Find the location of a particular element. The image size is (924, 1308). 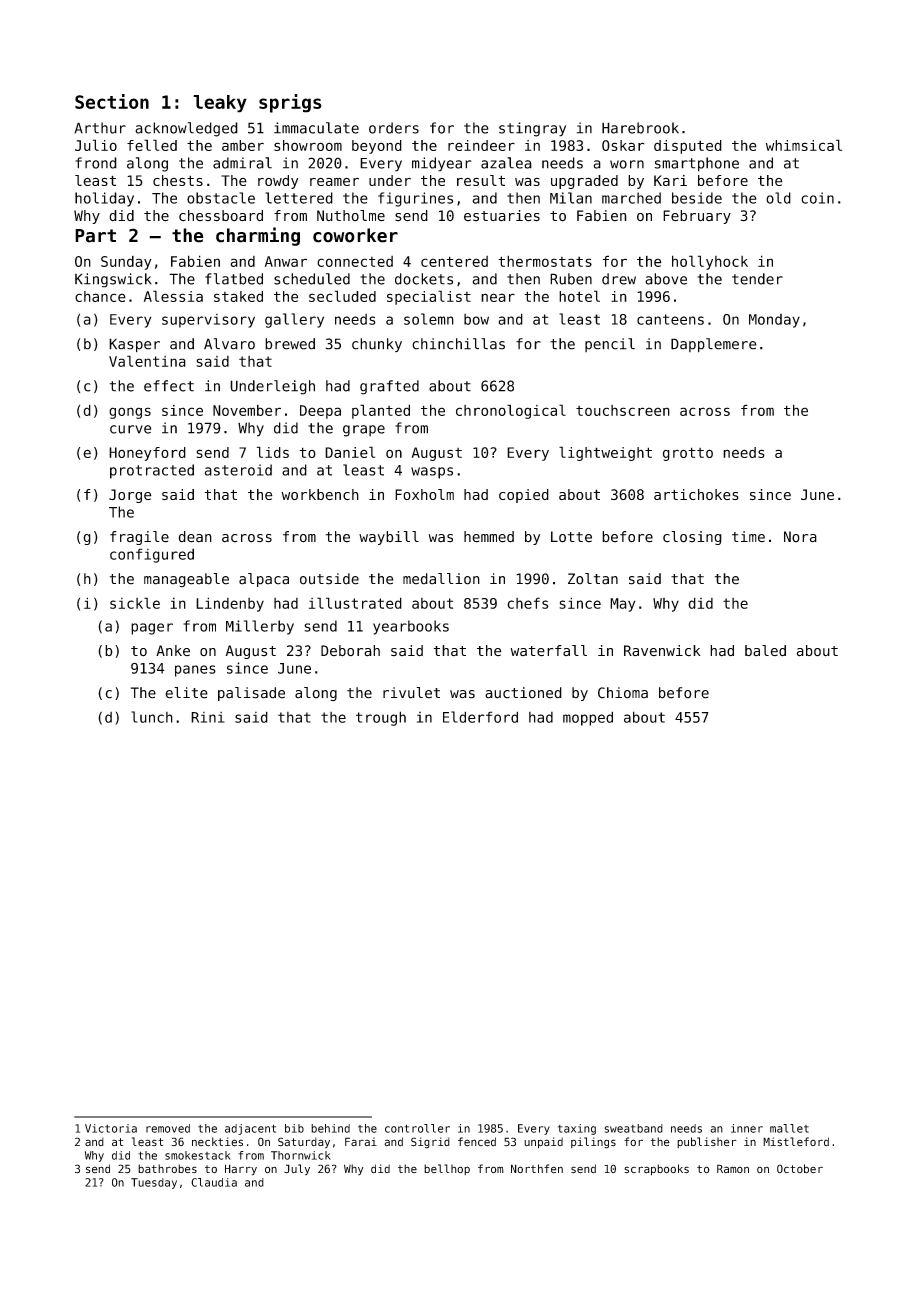

waterfall is located at coordinates (548, 651).
